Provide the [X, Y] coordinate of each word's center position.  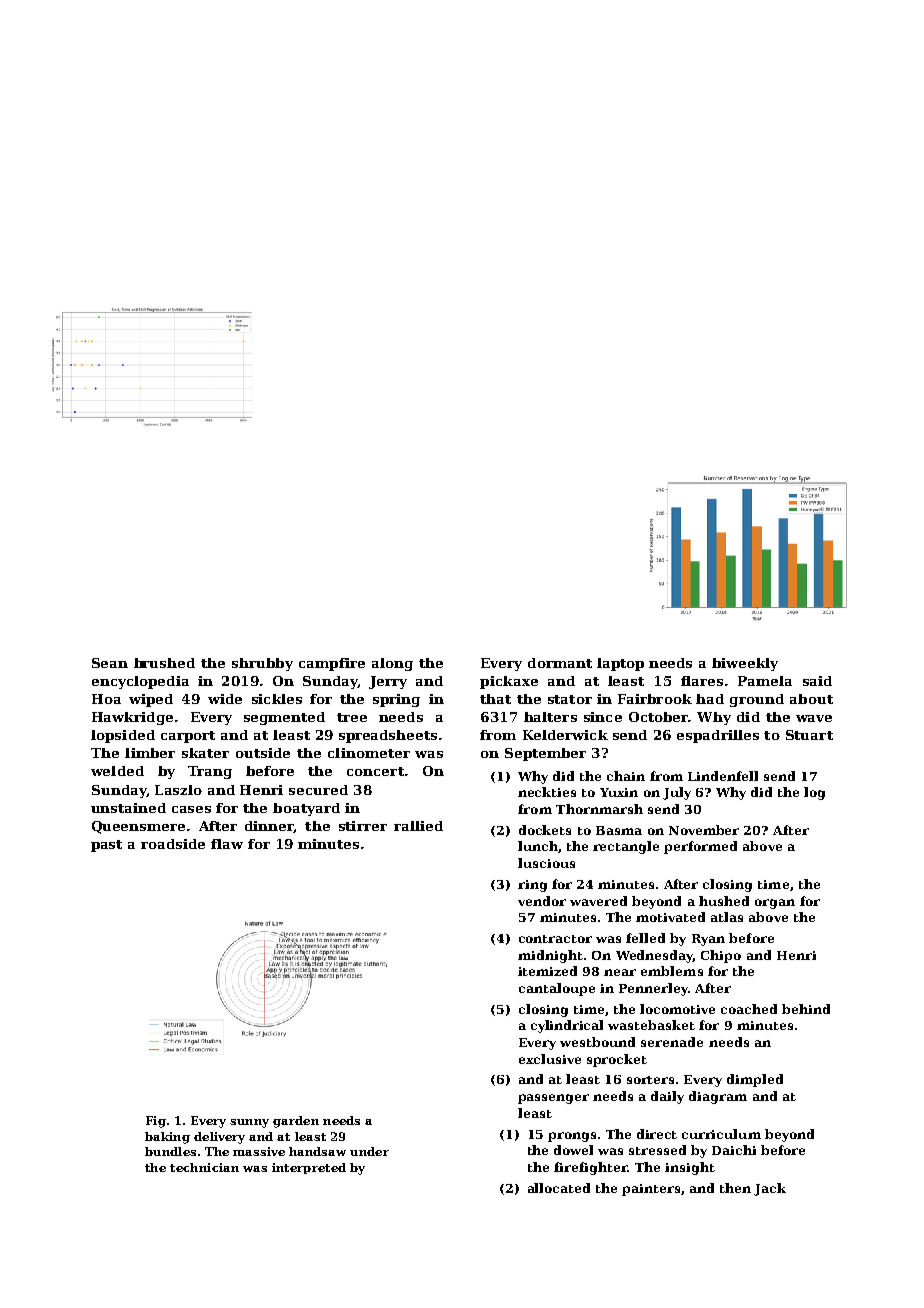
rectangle [626, 847]
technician [204, 1167]
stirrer [363, 826]
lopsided [123, 736]
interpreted [309, 1168]
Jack [770, 1189]
